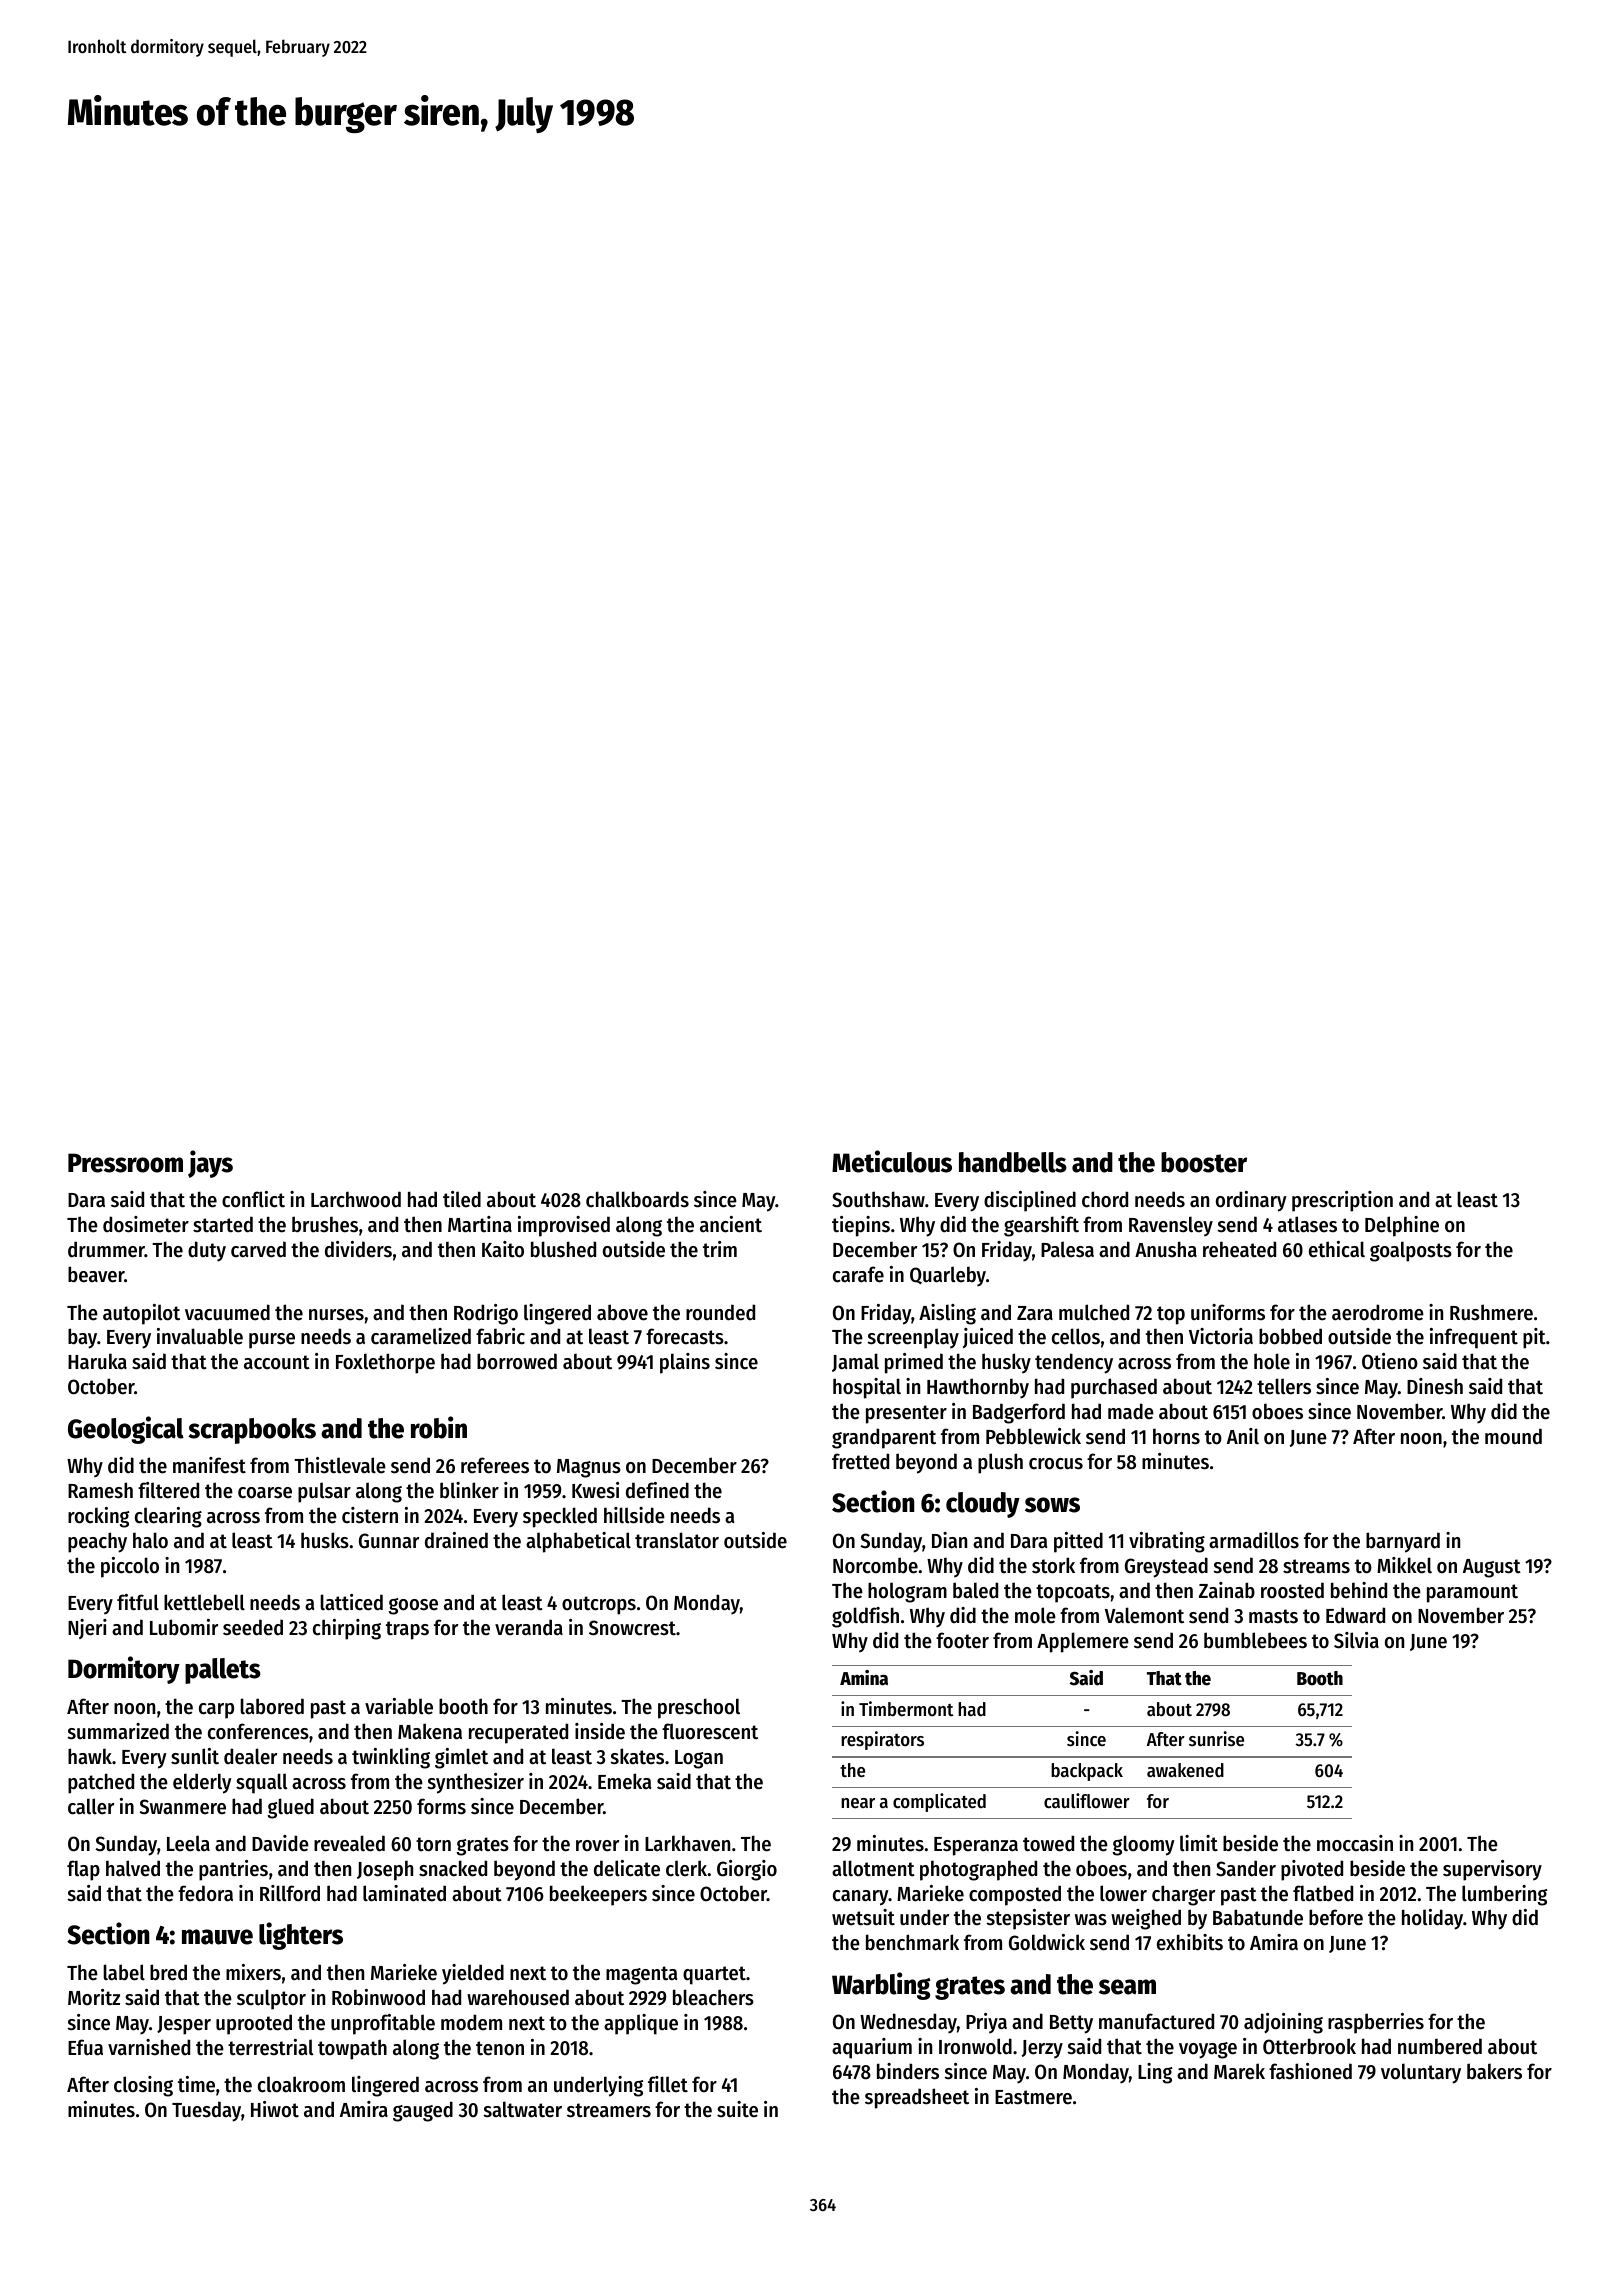 The width and height of the screenshot is (1620, 2292). Describe the element at coordinates (399, 1706) in the screenshot. I see `variable` at that location.
